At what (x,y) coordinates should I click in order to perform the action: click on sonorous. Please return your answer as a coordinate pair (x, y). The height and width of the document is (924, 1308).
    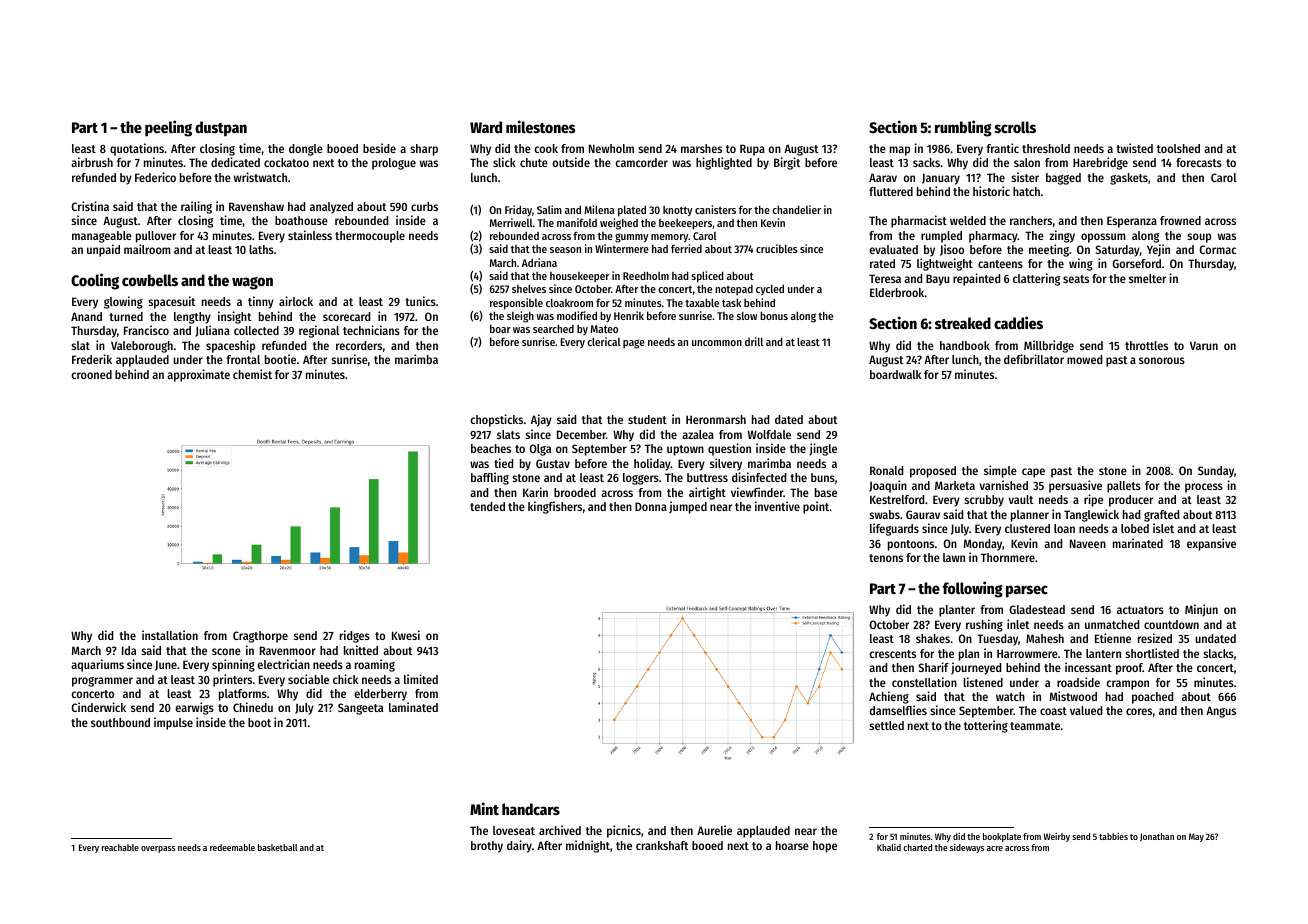
    Looking at the image, I should click on (1162, 360).
